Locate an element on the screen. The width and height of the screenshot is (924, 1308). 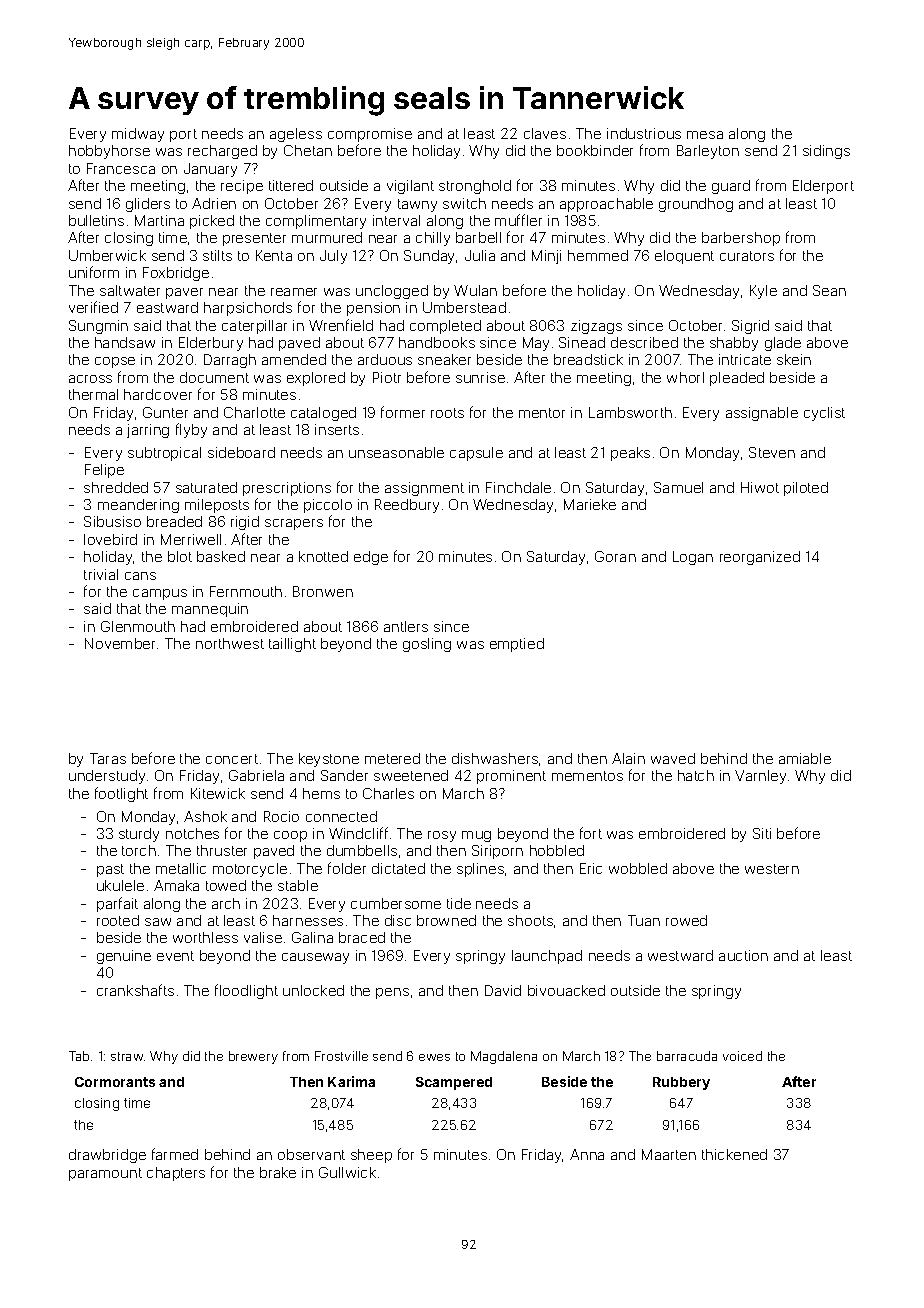
auction is located at coordinates (743, 955).
